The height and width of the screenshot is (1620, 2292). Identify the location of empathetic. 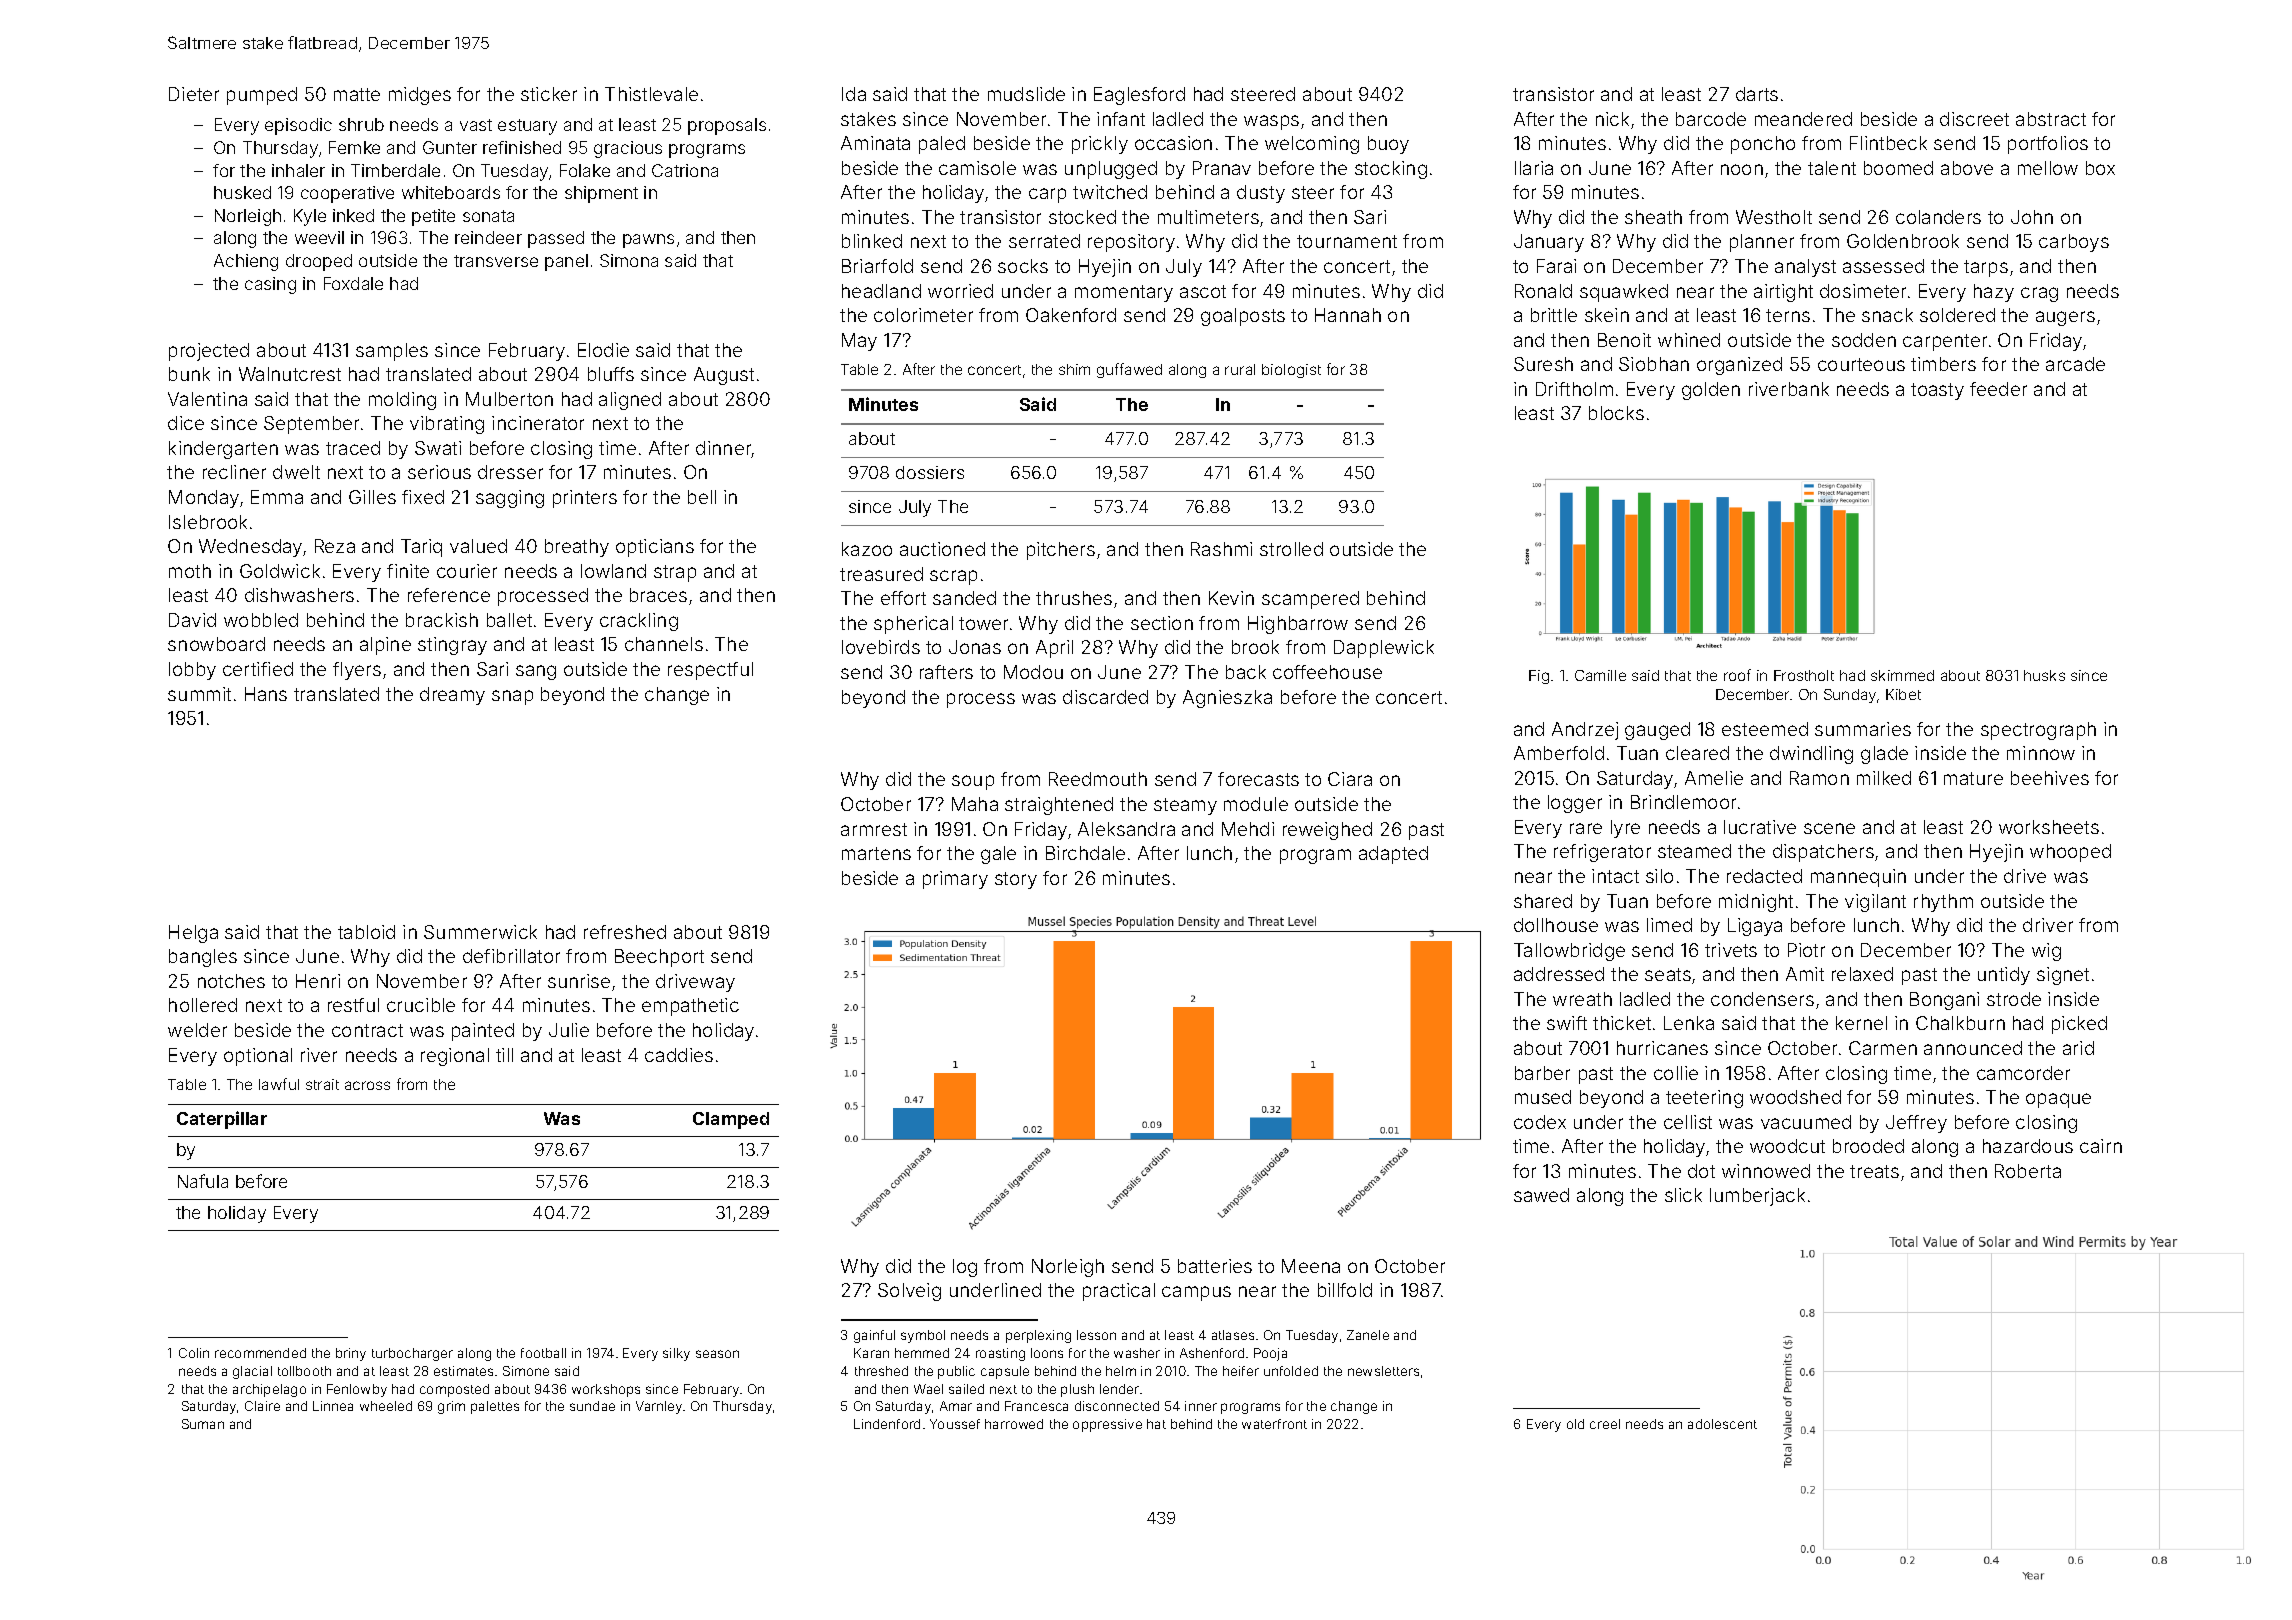
(690, 1007).
